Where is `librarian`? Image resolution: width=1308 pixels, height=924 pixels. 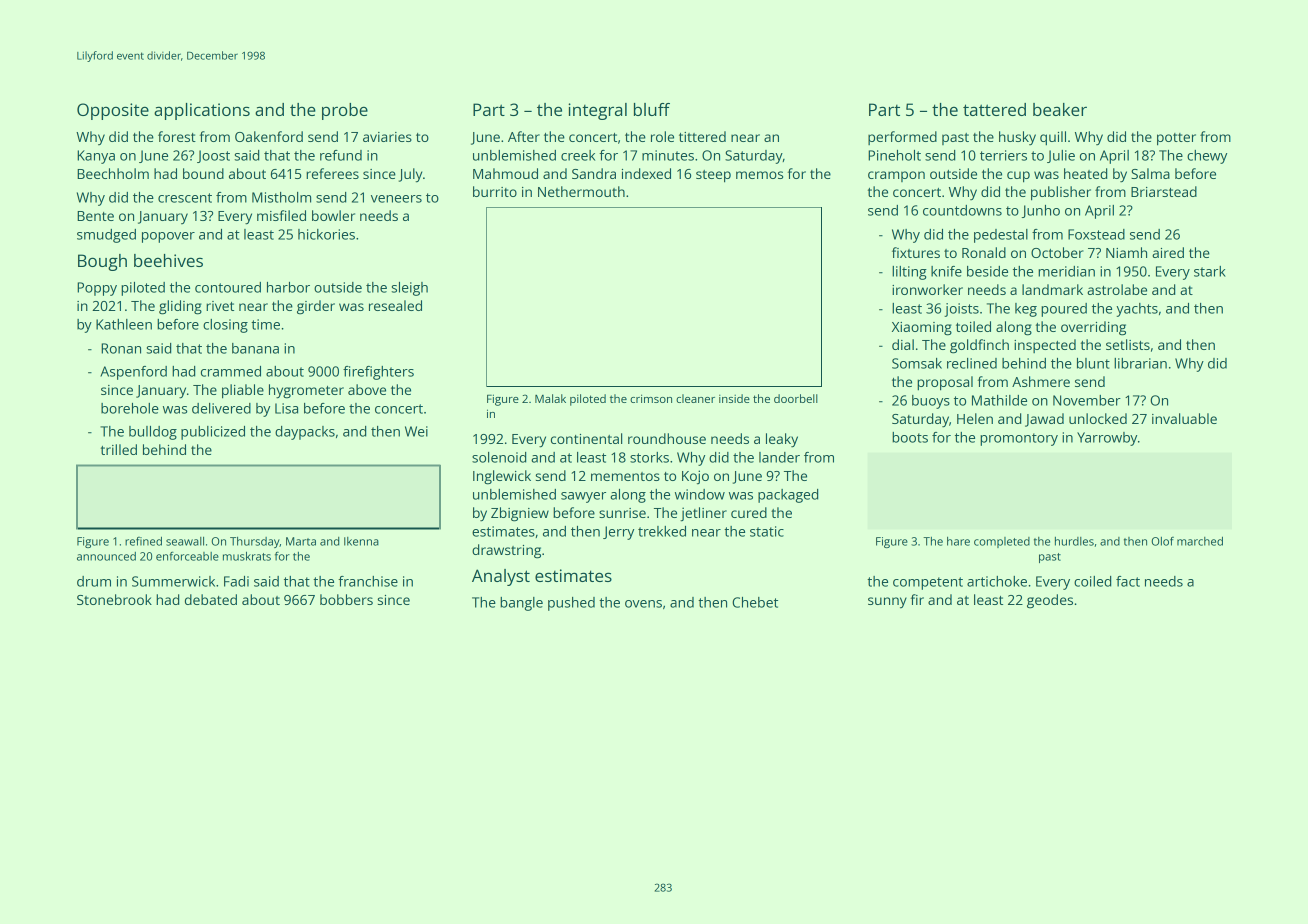
librarian is located at coordinates (1140, 363).
